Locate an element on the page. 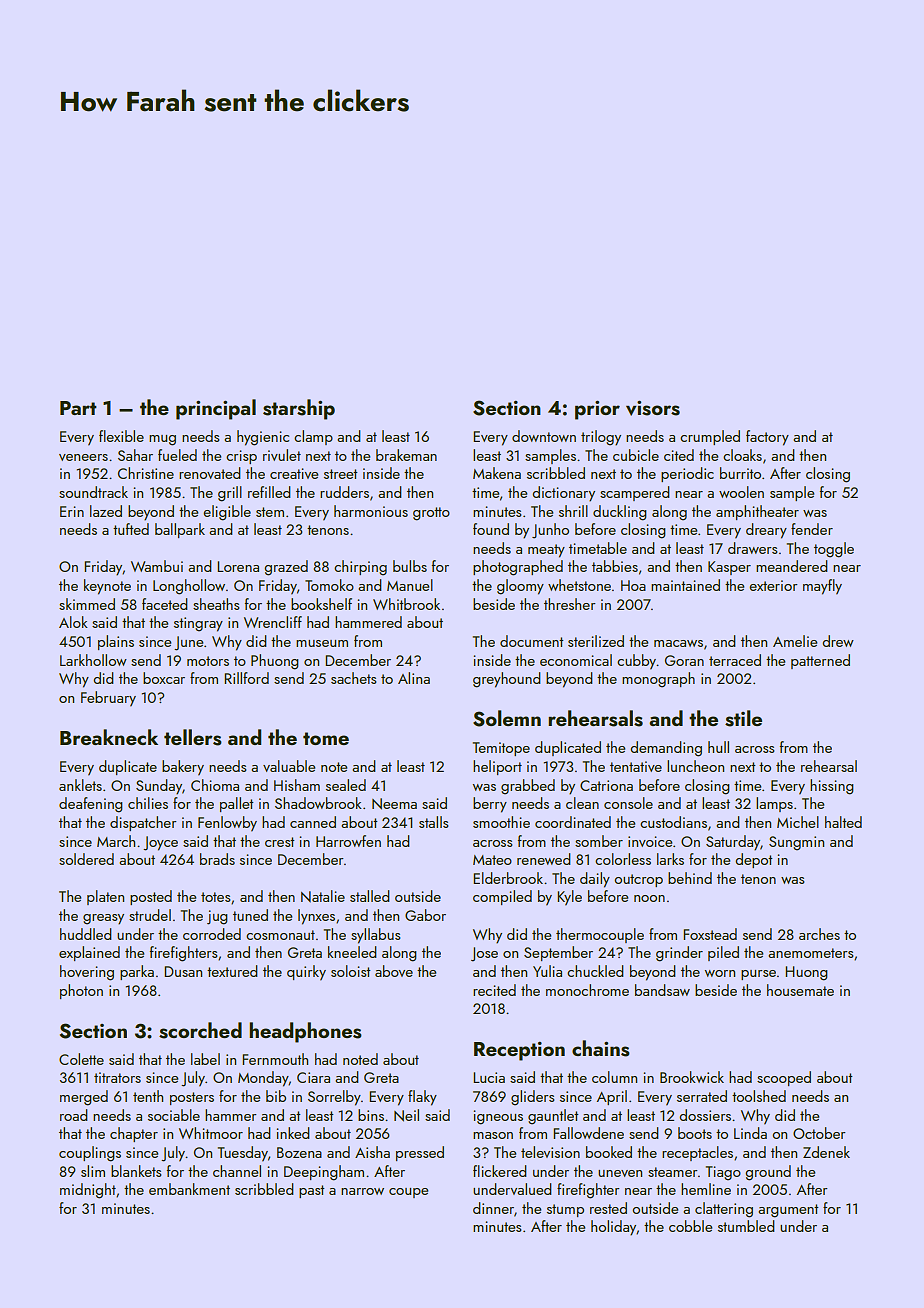 Image resolution: width=924 pixels, height=1308 pixels. periodic is located at coordinates (687, 474).
